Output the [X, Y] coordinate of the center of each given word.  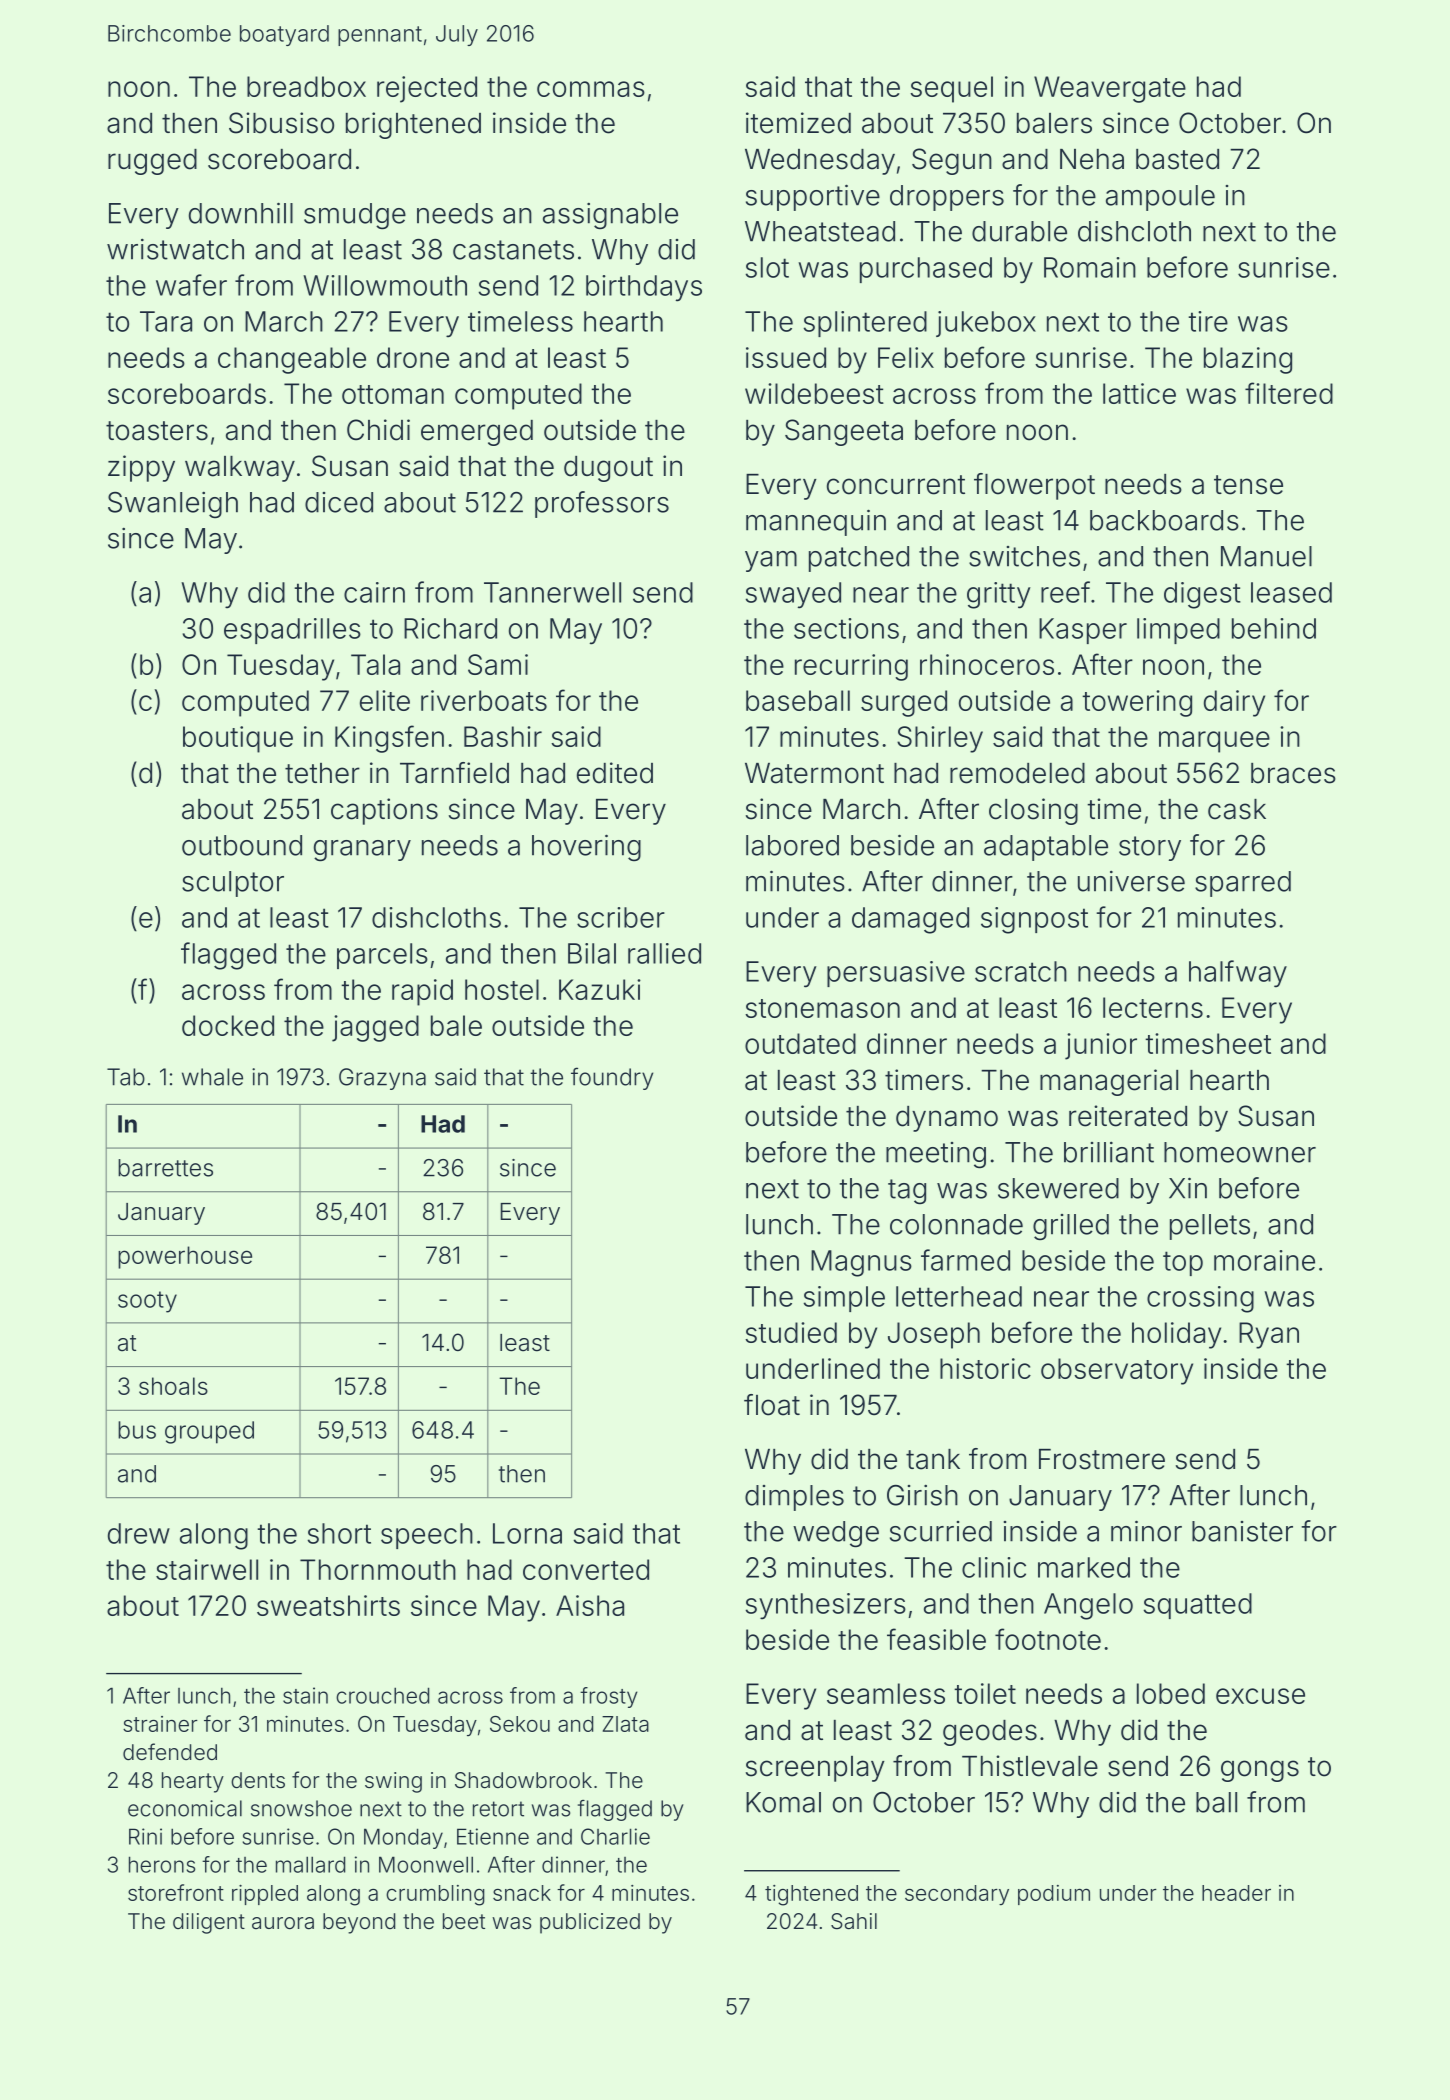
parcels [382, 956]
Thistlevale [1030, 1766]
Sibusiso [281, 123]
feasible [936, 1639]
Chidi [378, 430]
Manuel [1266, 556]
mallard [310, 1864]
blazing [1248, 360]
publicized [590, 1923]
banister [1242, 1531]
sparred [1243, 884]
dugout [608, 469]
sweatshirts [328, 1605]
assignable [610, 216]
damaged [910, 920]
